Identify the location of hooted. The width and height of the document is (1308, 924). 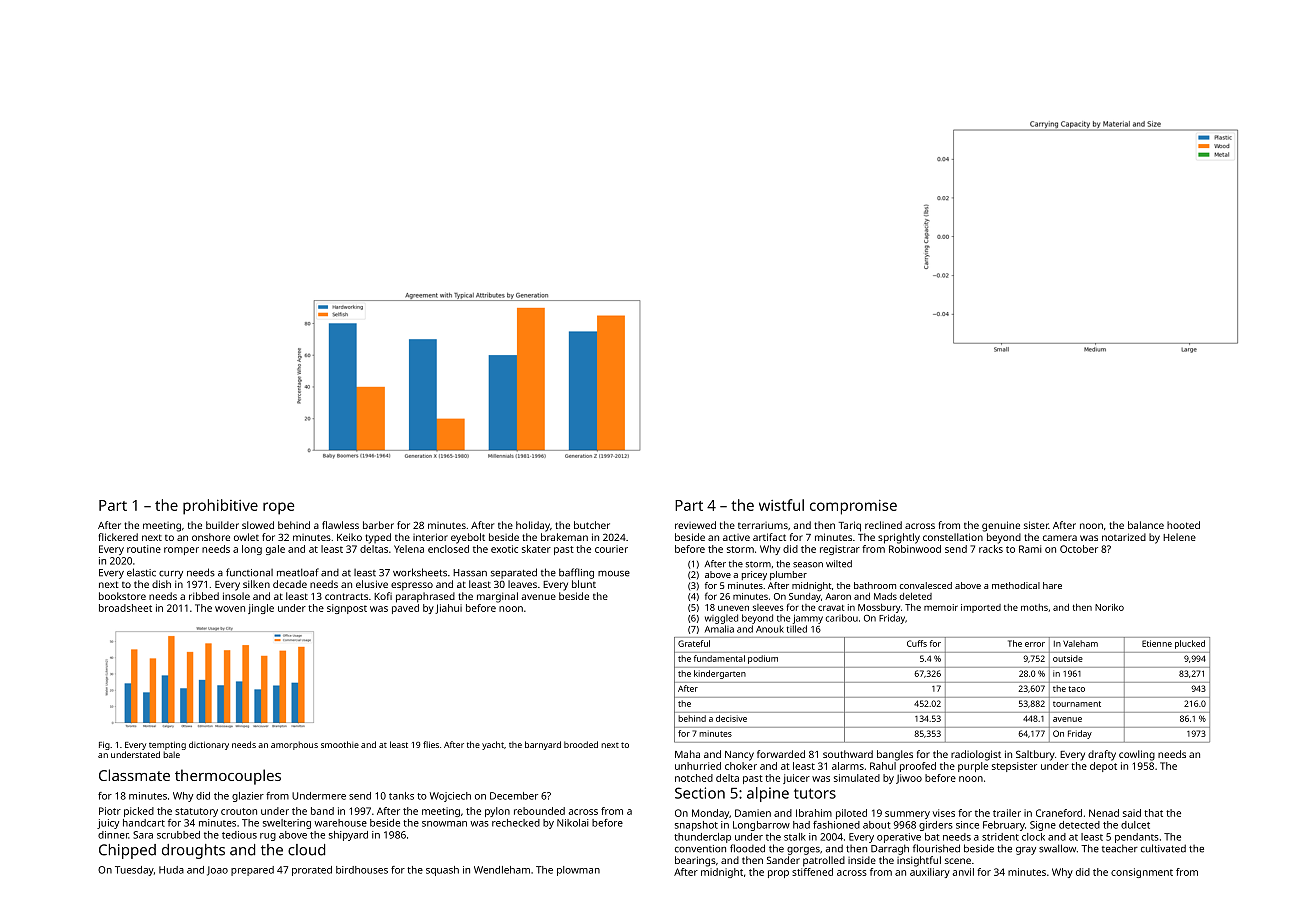
(1183, 525).
